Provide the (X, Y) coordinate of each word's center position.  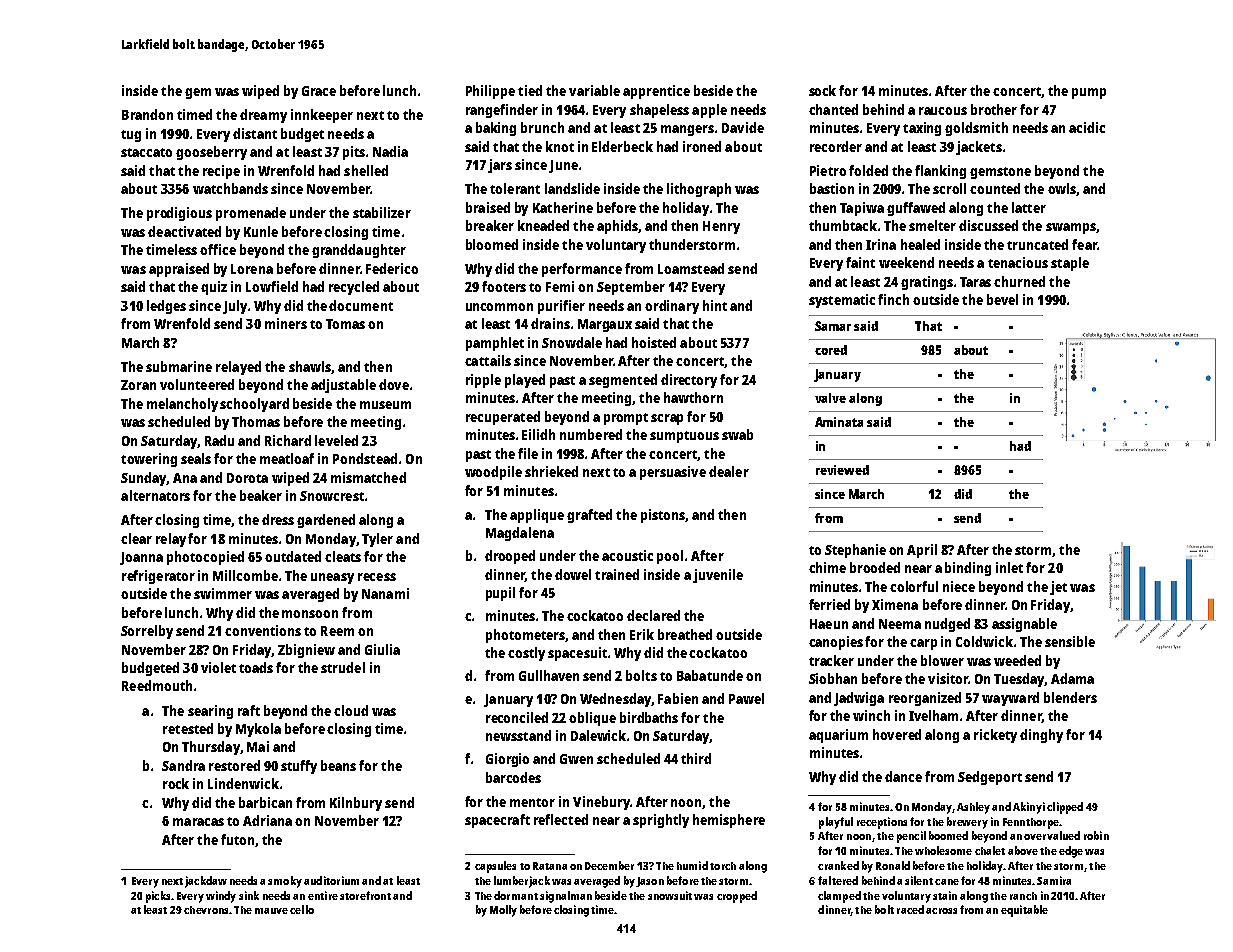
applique (537, 516)
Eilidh (538, 434)
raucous (943, 111)
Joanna (141, 558)
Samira (1054, 880)
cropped (737, 897)
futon (237, 839)
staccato (146, 152)
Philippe (490, 92)
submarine (179, 366)
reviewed (842, 470)
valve (830, 398)
